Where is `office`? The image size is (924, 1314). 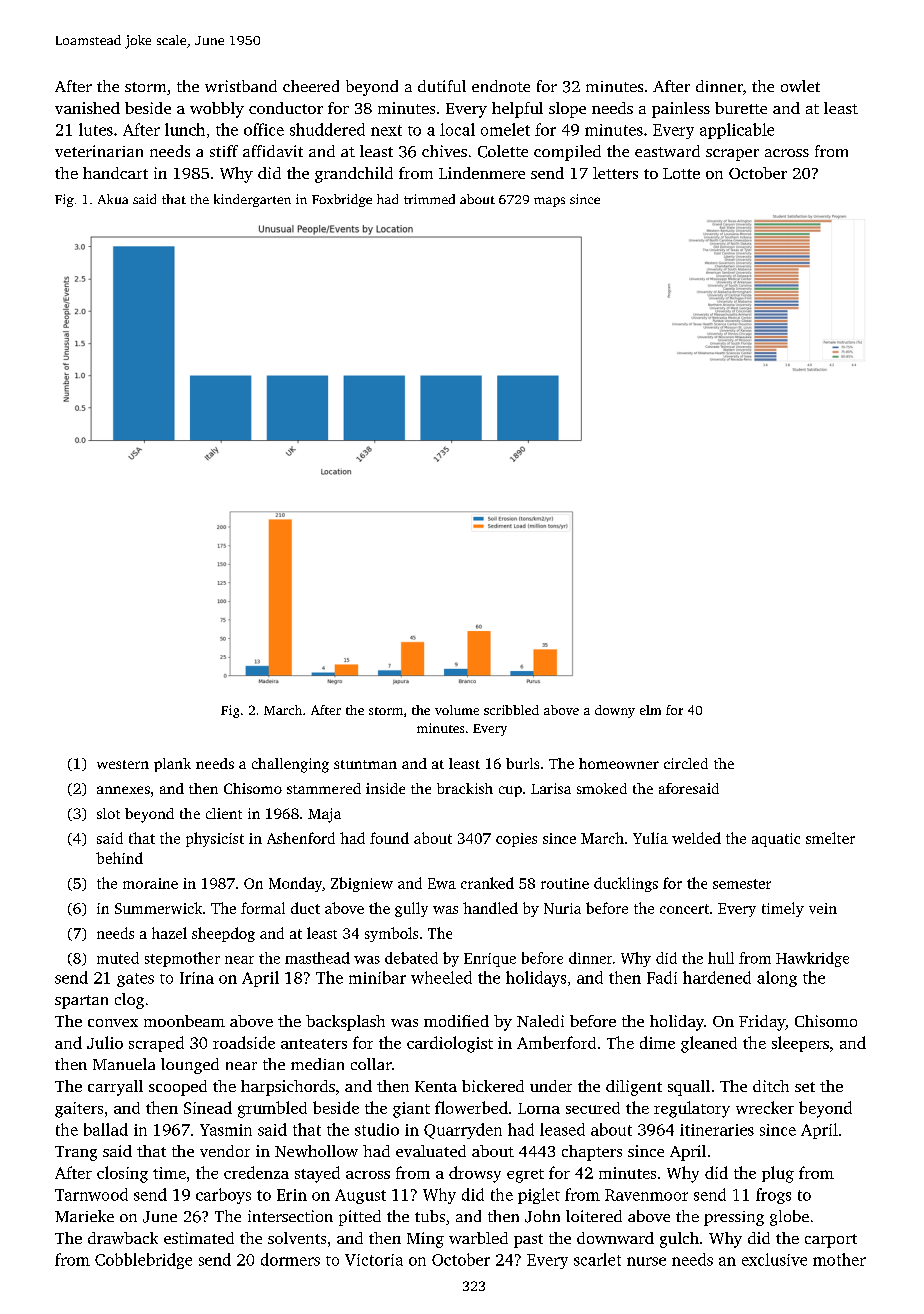 office is located at coordinates (264, 129).
